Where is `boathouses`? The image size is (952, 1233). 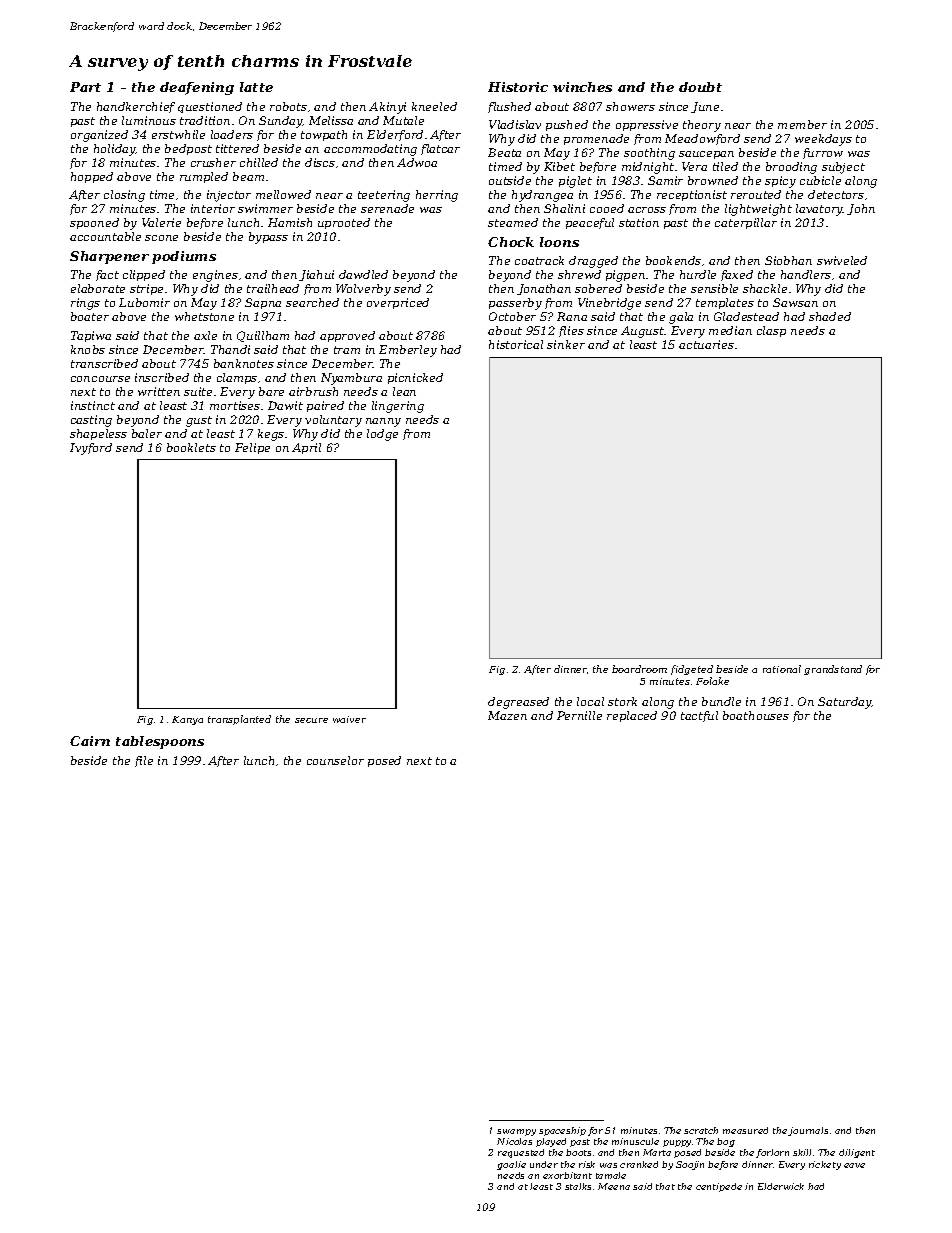
boathouses is located at coordinates (756, 715).
